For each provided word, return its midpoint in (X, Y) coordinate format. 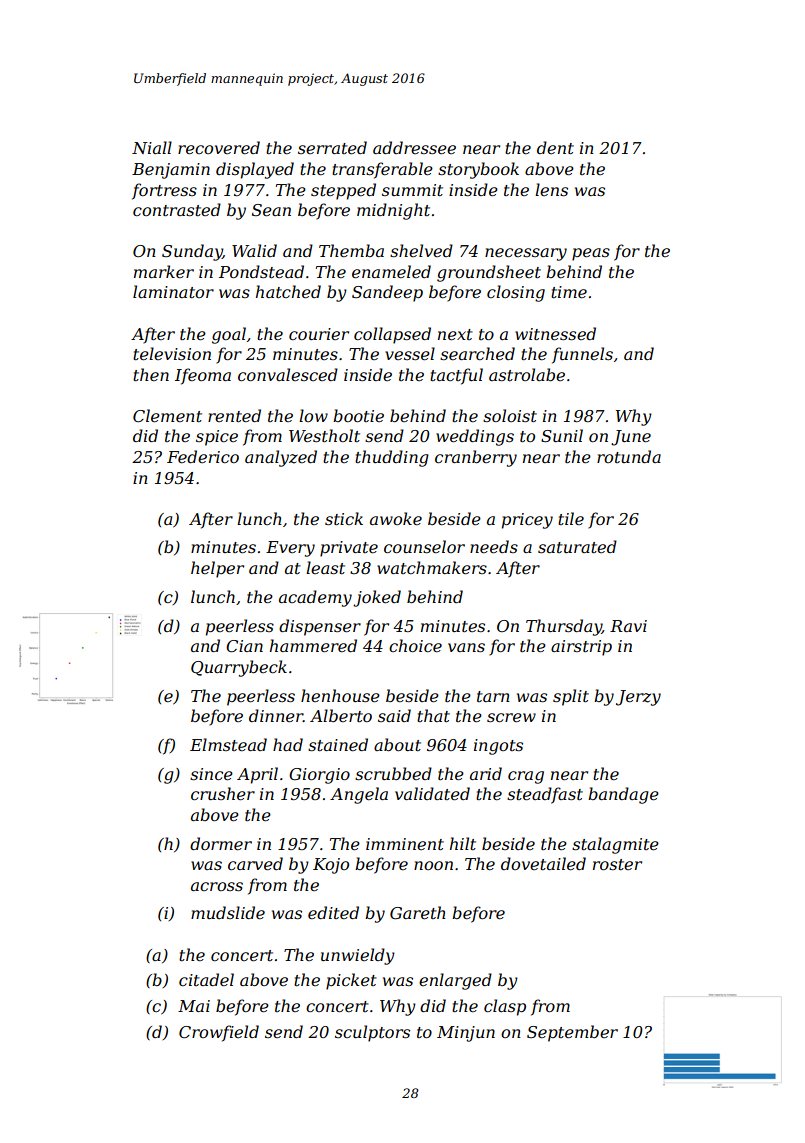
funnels (582, 355)
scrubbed (393, 773)
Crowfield (219, 1033)
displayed (255, 170)
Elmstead (228, 744)
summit (412, 190)
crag (526, 777)
